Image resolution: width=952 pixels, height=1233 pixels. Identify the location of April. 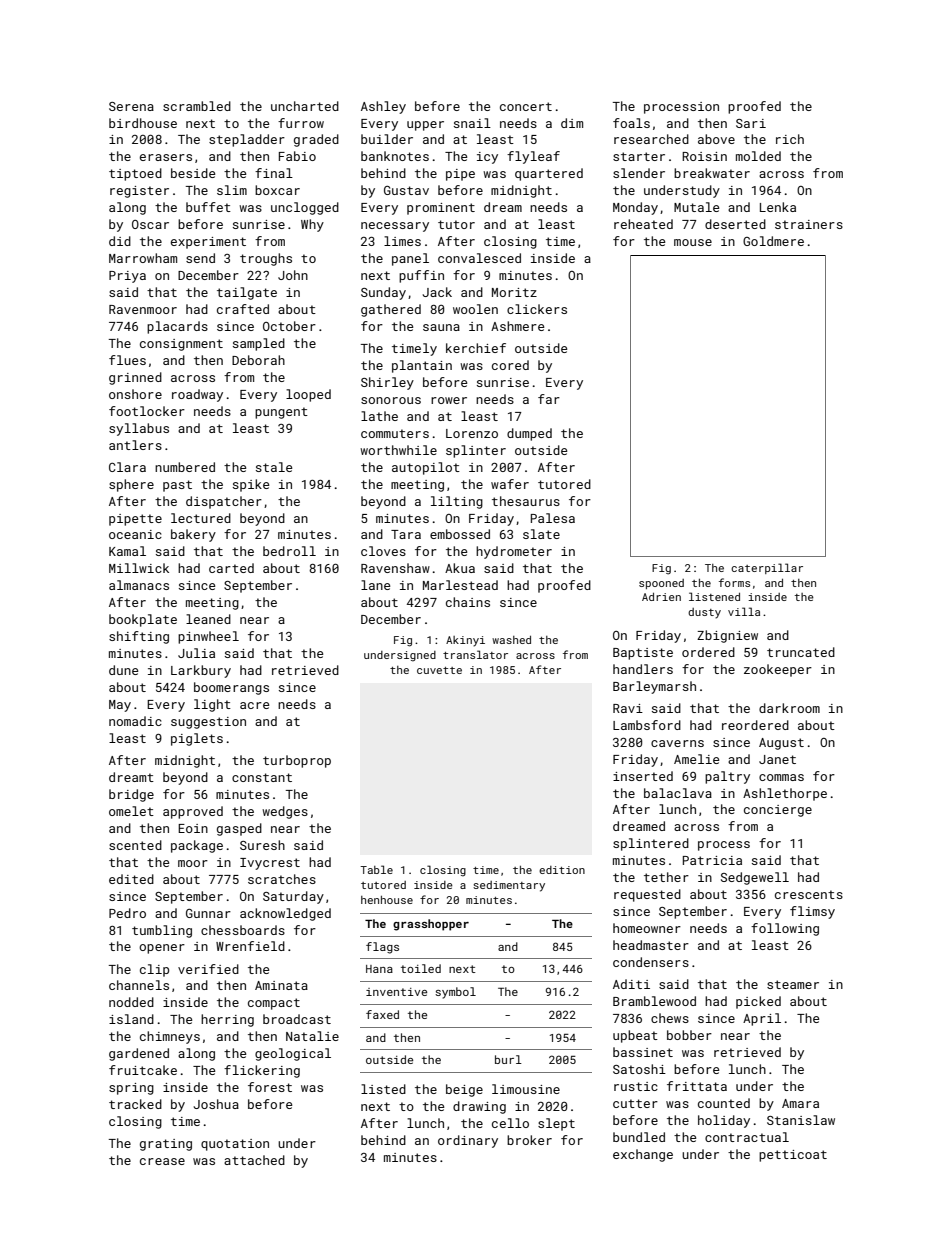
(762, 1019).
